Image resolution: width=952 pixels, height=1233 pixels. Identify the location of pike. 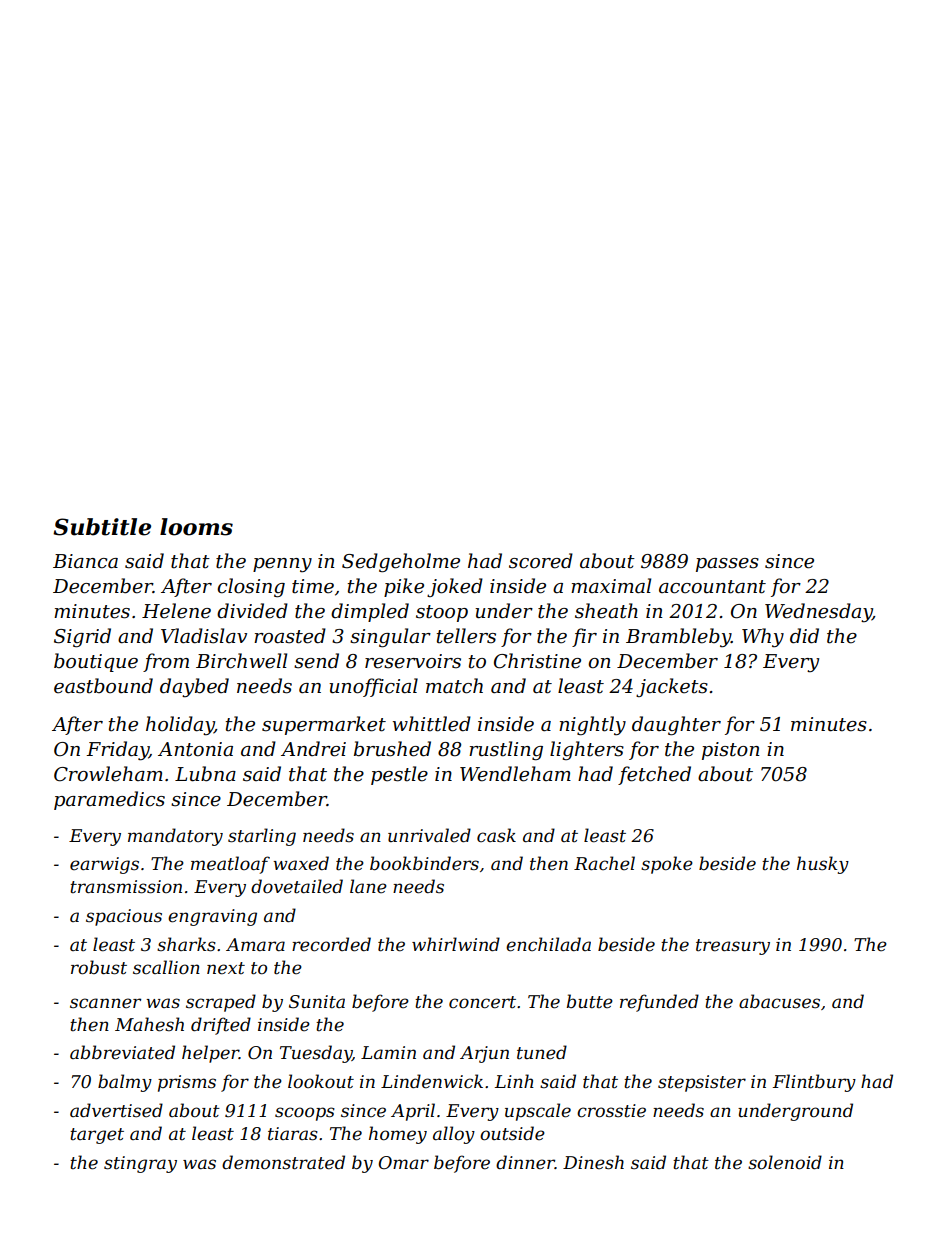
(404, 587).
